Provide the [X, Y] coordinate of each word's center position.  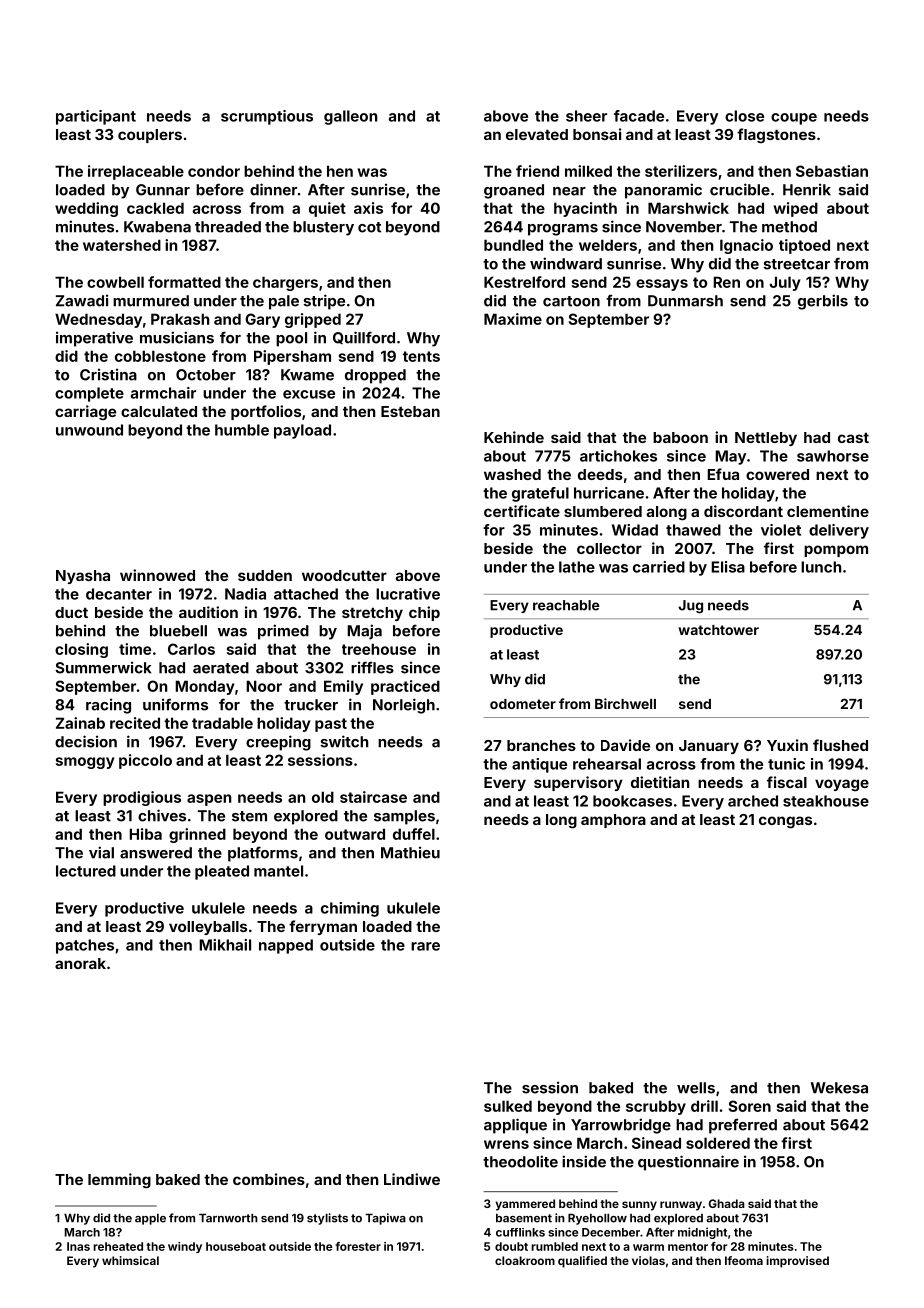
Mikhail [225, 945]
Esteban [410, 411]
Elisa [728, 567]
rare [425, 946]
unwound [89, 430]
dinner [273, 189]
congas [785, 822]
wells [696, 1088]
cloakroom [525, 1260]
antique [539, 765]
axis [368, 208]
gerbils [823, 302]
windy [185, 1247]
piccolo [145, 761]
